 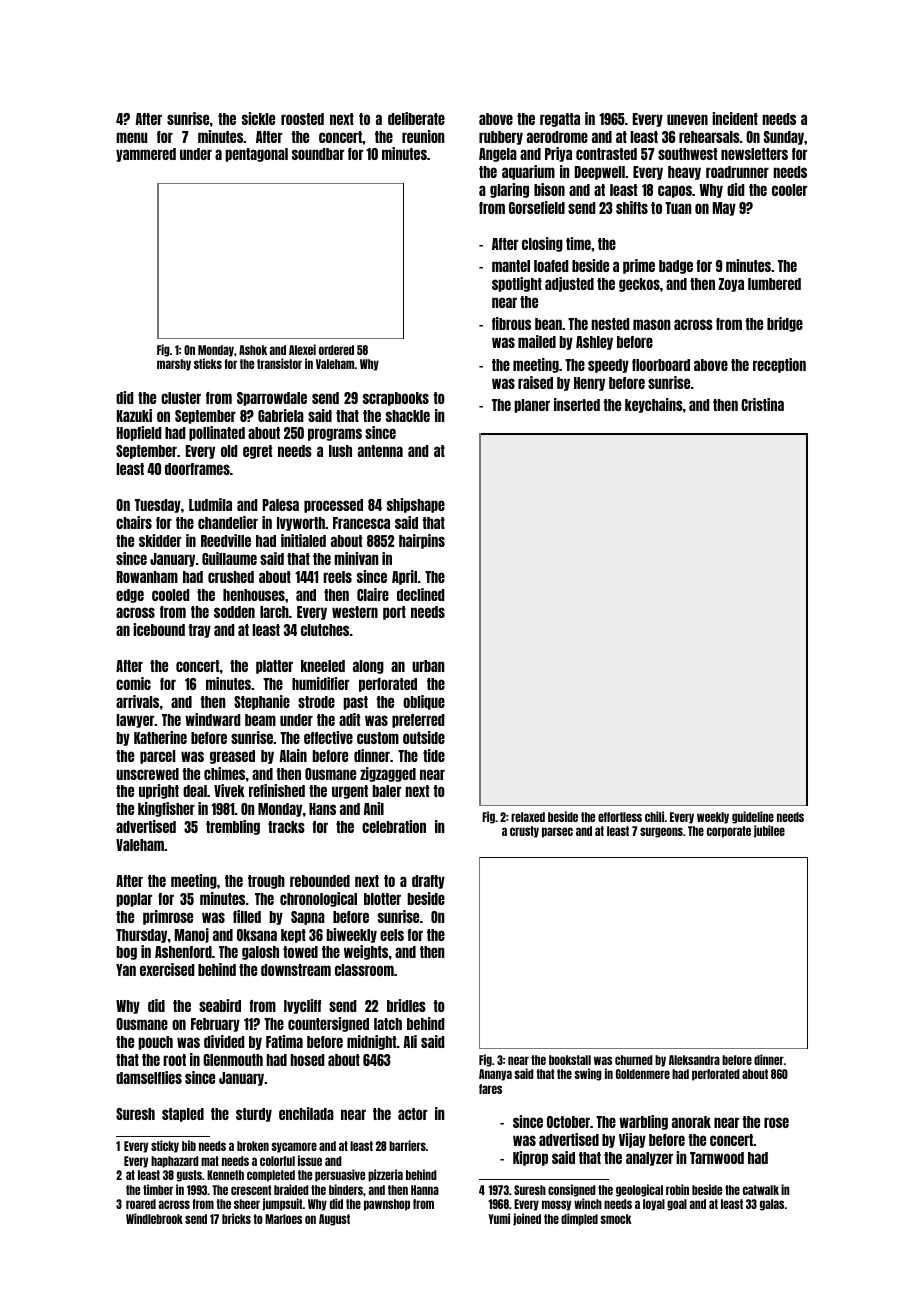 What do you see at coordinates (616, 1219) in the page?
I see `smock` at bounding box center [616, 1219].
